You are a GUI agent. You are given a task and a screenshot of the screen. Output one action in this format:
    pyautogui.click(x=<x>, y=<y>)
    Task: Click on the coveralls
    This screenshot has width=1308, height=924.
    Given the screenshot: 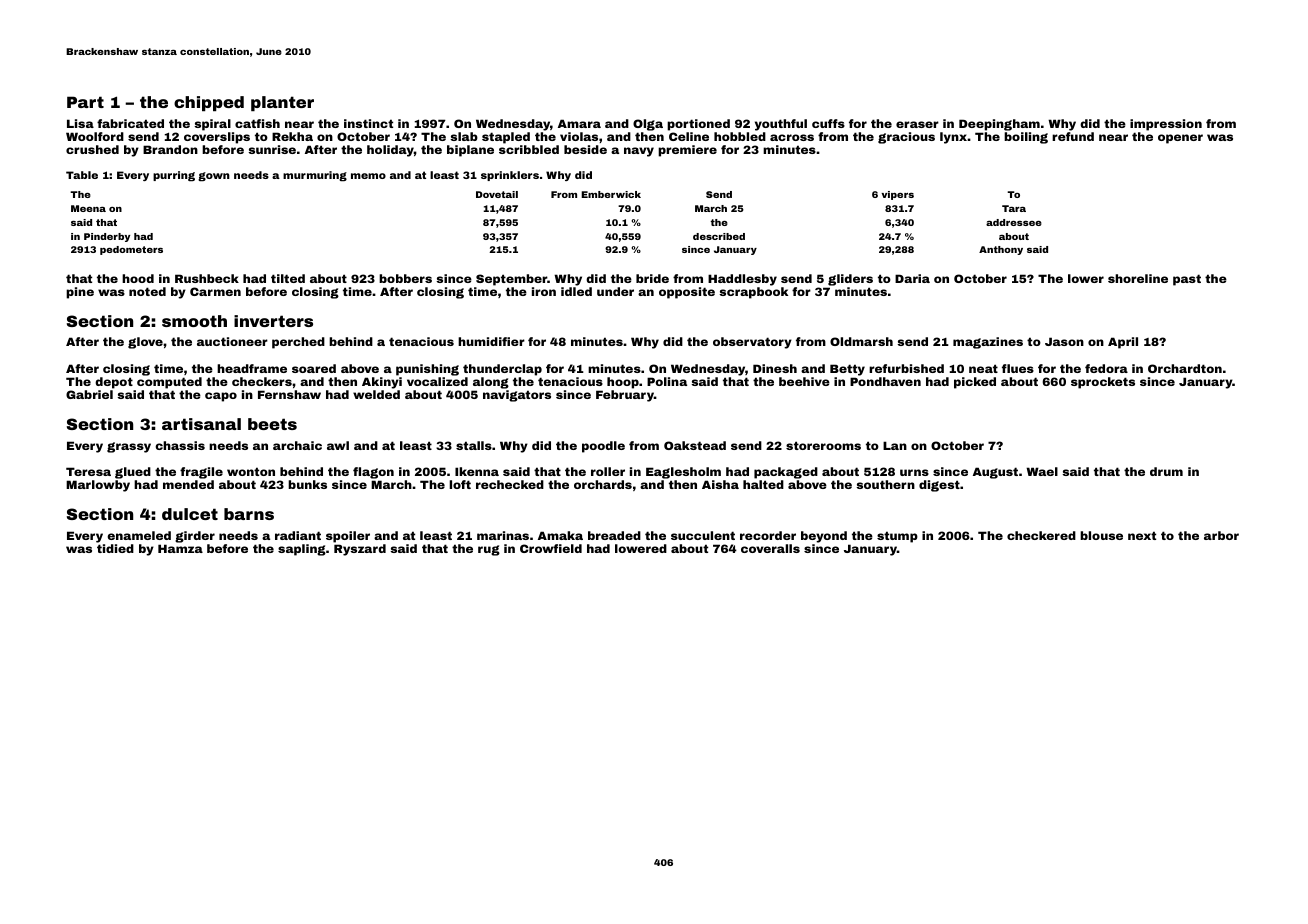 What is the action you would take?
    pyautogui.click(x=770, y=548)
